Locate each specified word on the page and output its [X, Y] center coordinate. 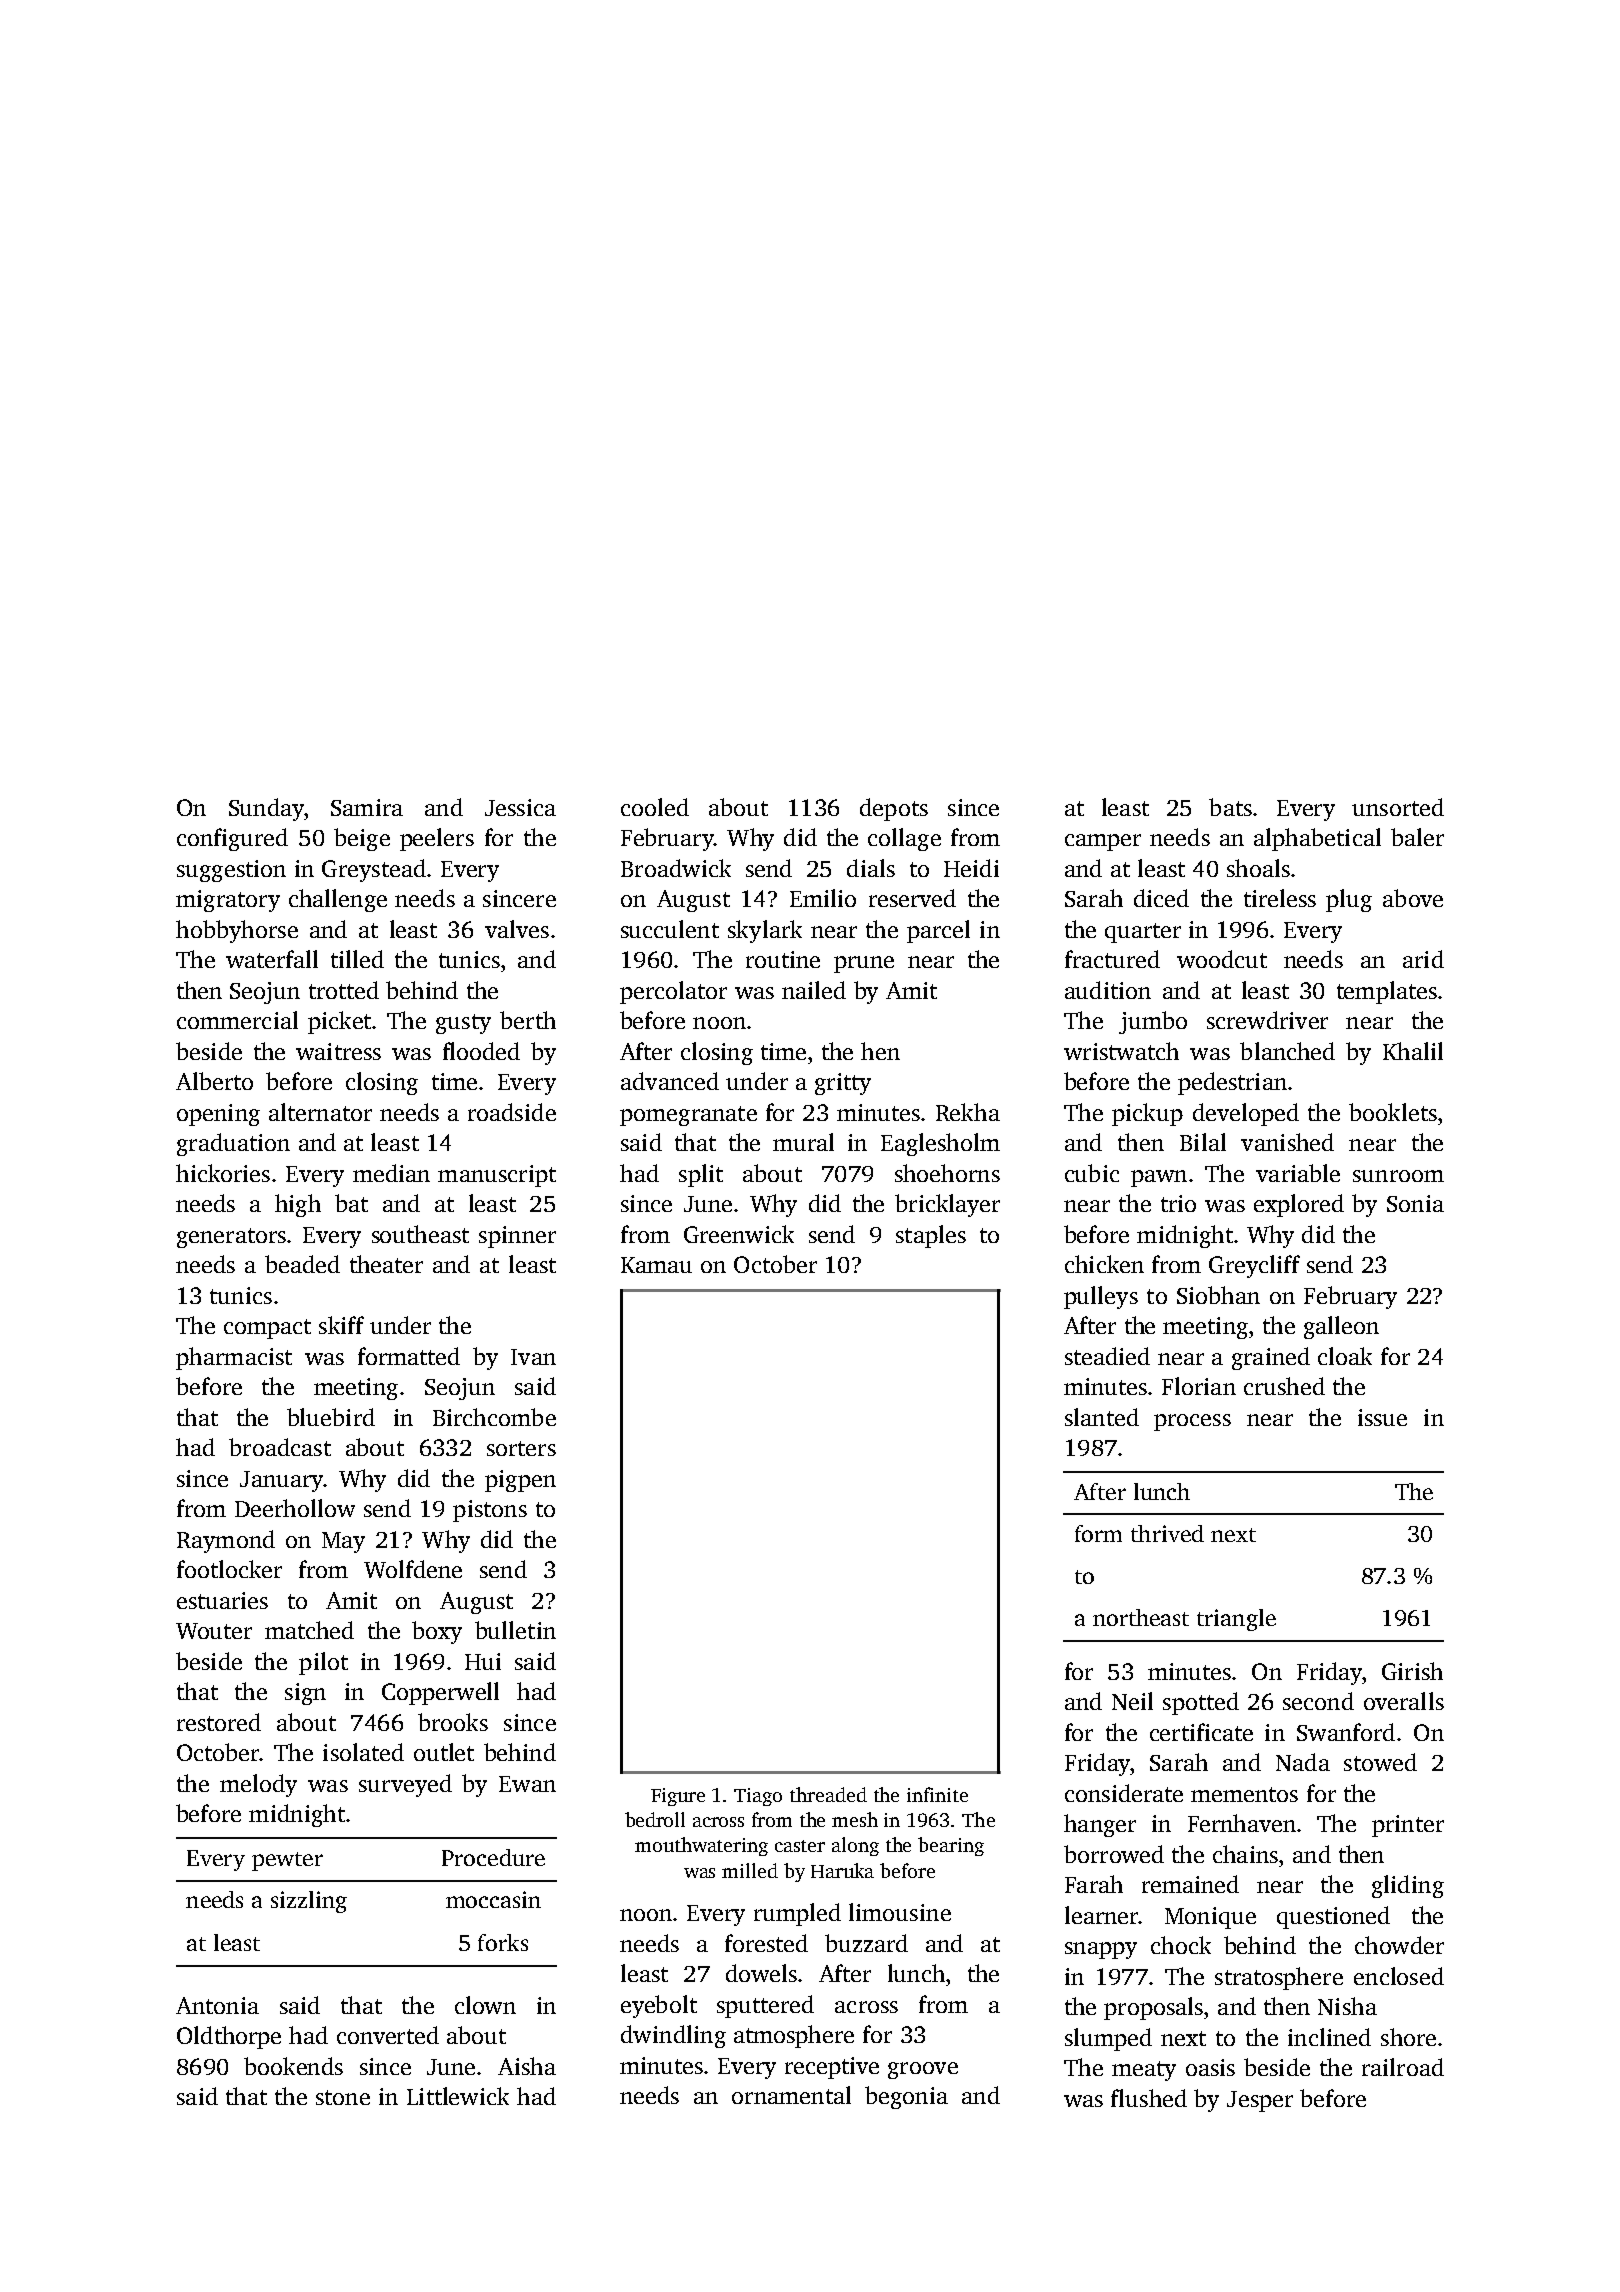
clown [485, 2005]
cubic [1092, 1173]
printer [1408, 1826]
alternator [320, 1112]
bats [1230, 807]
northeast [1141, 1617]
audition [1108, 990]
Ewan [527, 1784]
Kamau [656, 1265]
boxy [437, 1632]
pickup [1147, 1114]
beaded [302, 1264]
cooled [655, 807]
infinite [937, 1794]
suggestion [231, 871]
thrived [1167, 1533]
